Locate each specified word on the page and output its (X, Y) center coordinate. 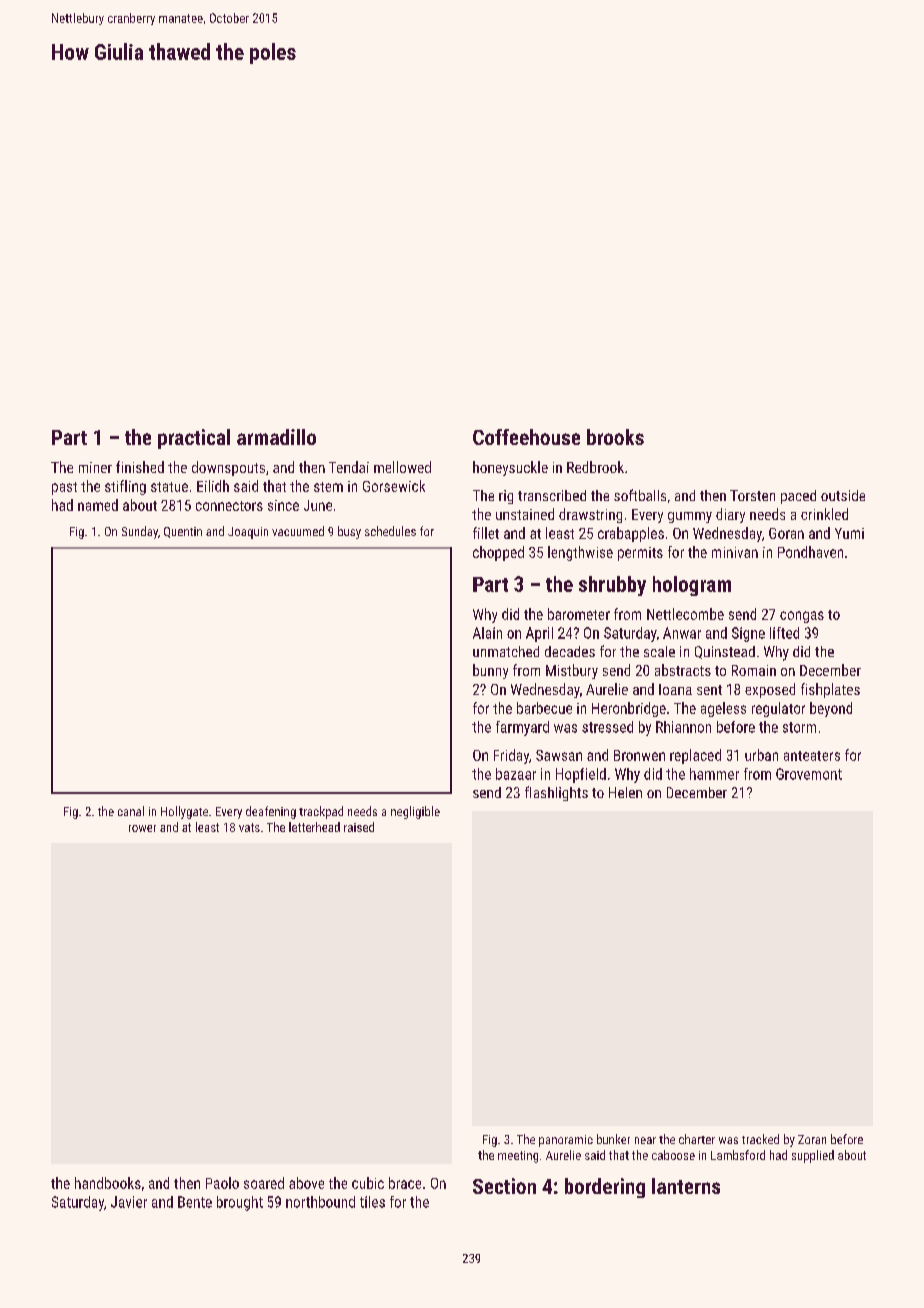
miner (95, 467)
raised (359, 827)
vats (249, 827)
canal (131, 811)
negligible (415, 812)
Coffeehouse (526, 437)
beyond (831, 709)
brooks (615, 437)
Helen (625, 792)
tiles (372, 1202)
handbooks (108, 1183)
